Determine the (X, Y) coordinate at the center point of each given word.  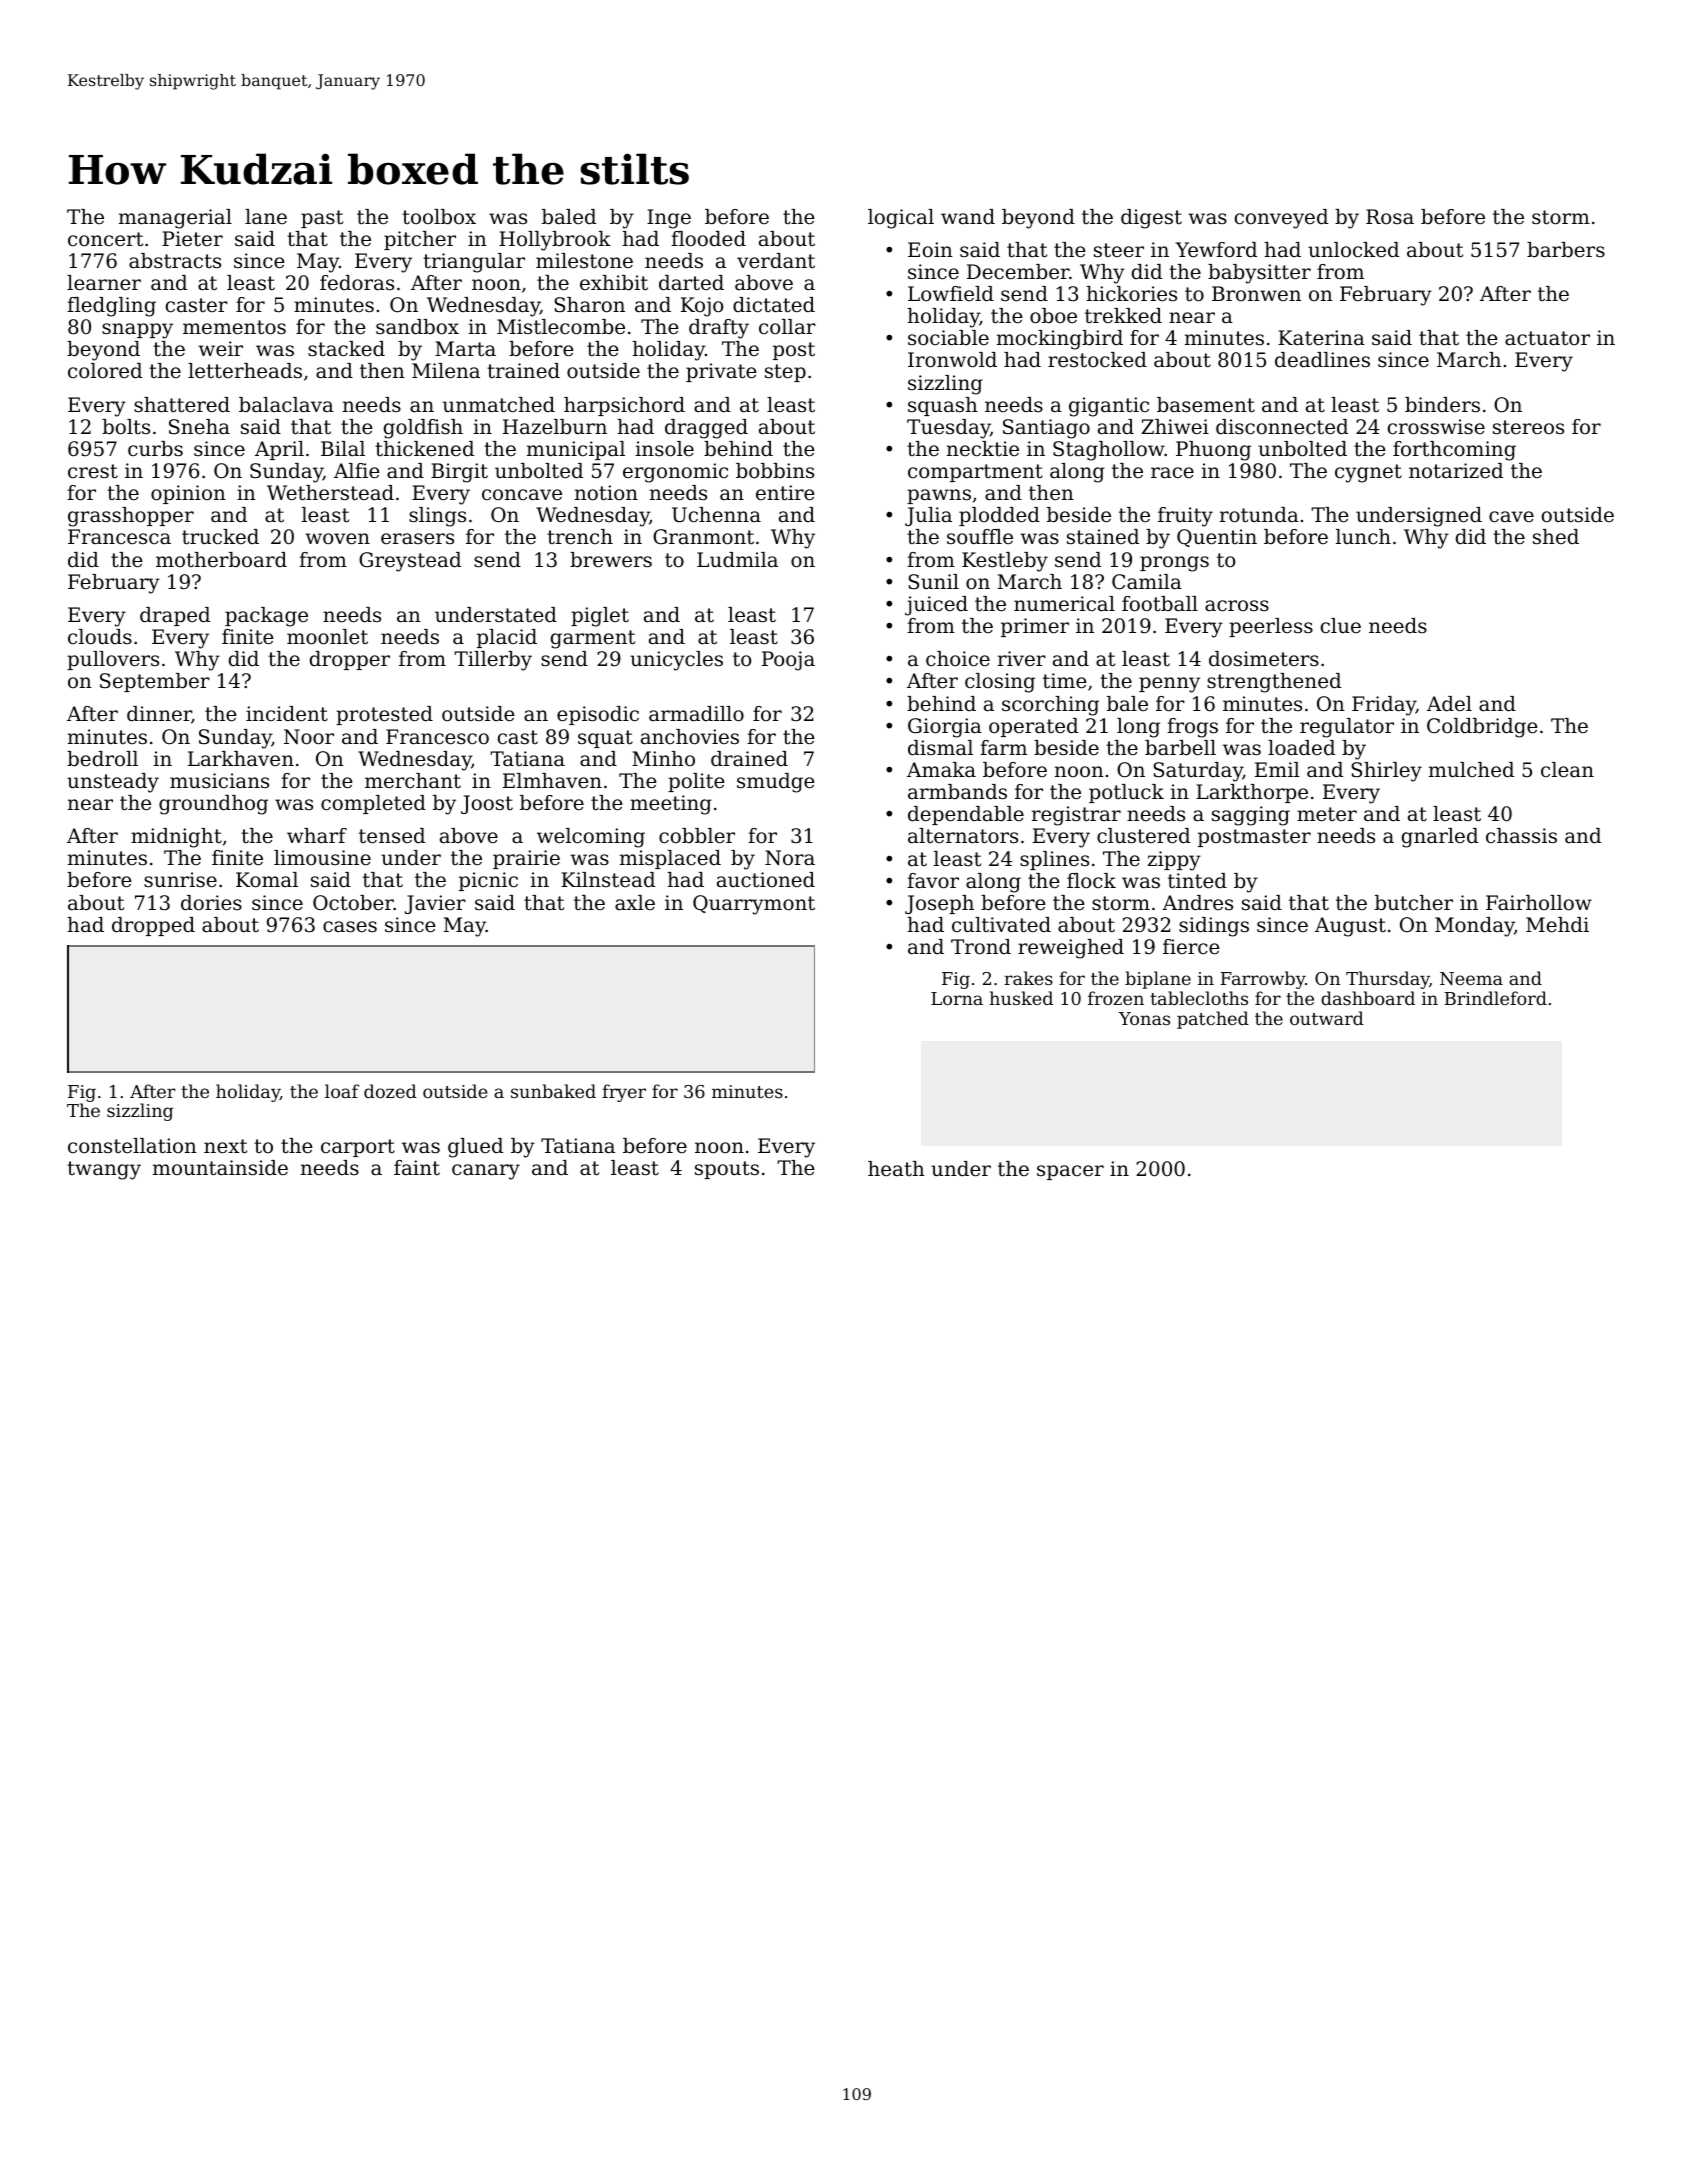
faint (417, 1167)
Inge (669, 219)
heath (896, 1168)
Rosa (1390, 217)
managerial (175, 219)
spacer (1070, 1172)
